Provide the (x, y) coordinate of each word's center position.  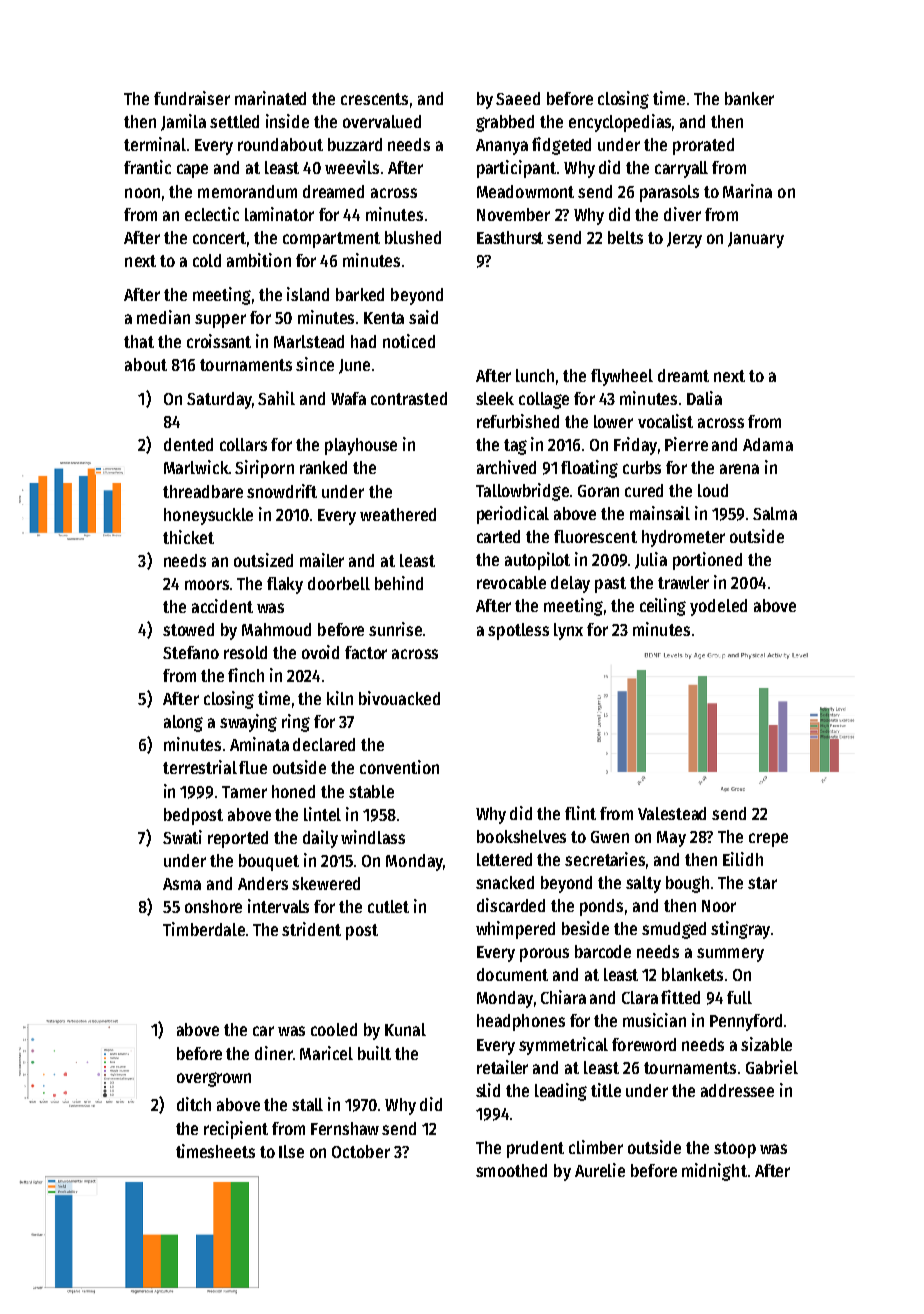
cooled (334, 1029)
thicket (188, 537)
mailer (322, 560)
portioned (707, 561)
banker (749, 98)
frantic (147, 167)
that (139, 341)
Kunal (405, 1029)
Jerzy (684, 240)
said (423, 317)
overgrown (214, 1079)
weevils (352, 167)
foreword (644, 1044)
